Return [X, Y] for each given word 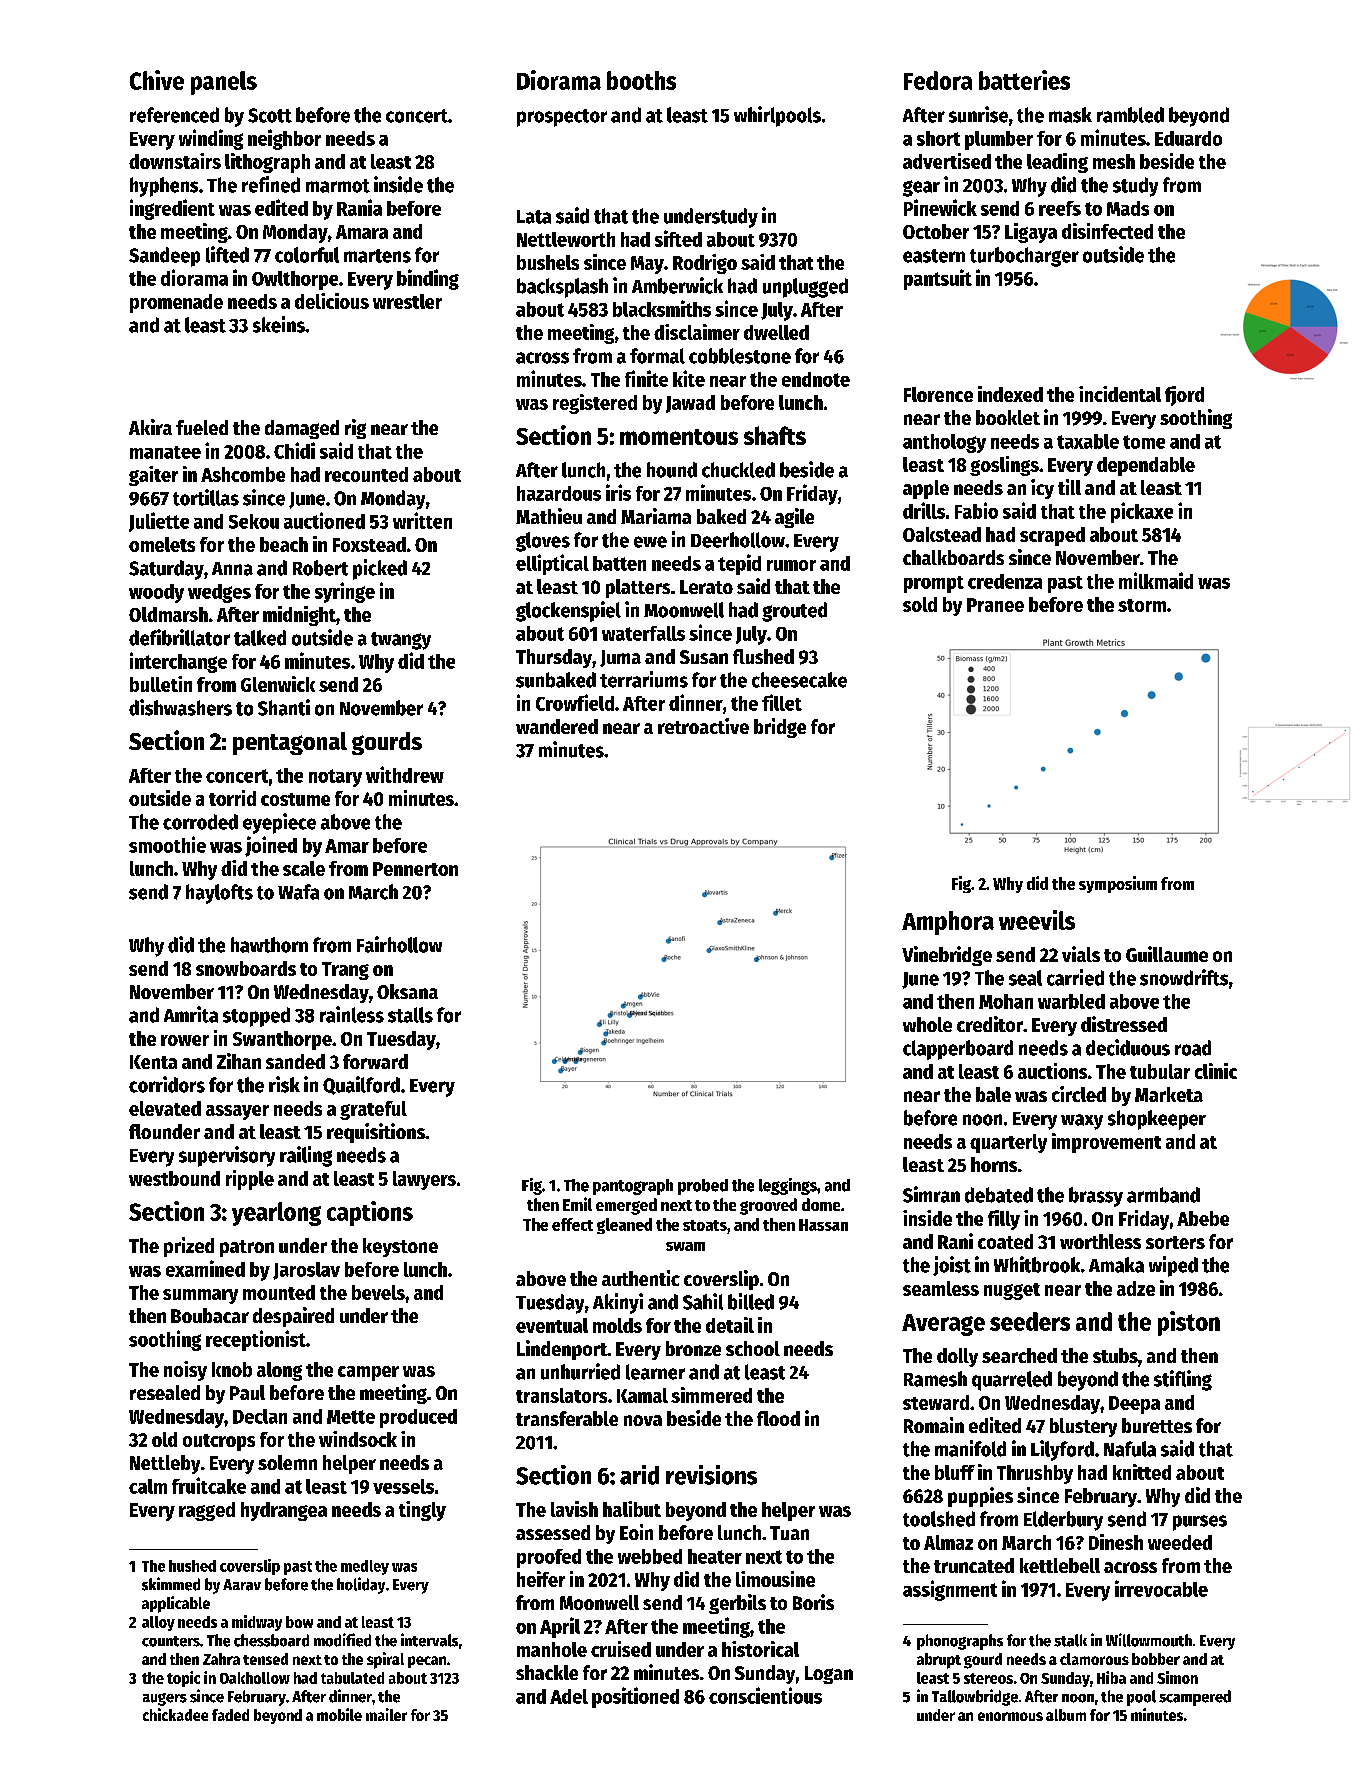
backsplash [562, 288]
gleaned [624, 1226]
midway [257, 1623]
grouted [794, 612]
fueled [202, 427]
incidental [1120, 394]
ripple [250, 1180]
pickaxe [1142, 512]
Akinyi [618, 1303]
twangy [401, 641]
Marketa [1169, 1094]
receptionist [256, 1340]
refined [271, 184]
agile [794, 518]
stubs [1115, 1355]
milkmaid [1156, 580]
